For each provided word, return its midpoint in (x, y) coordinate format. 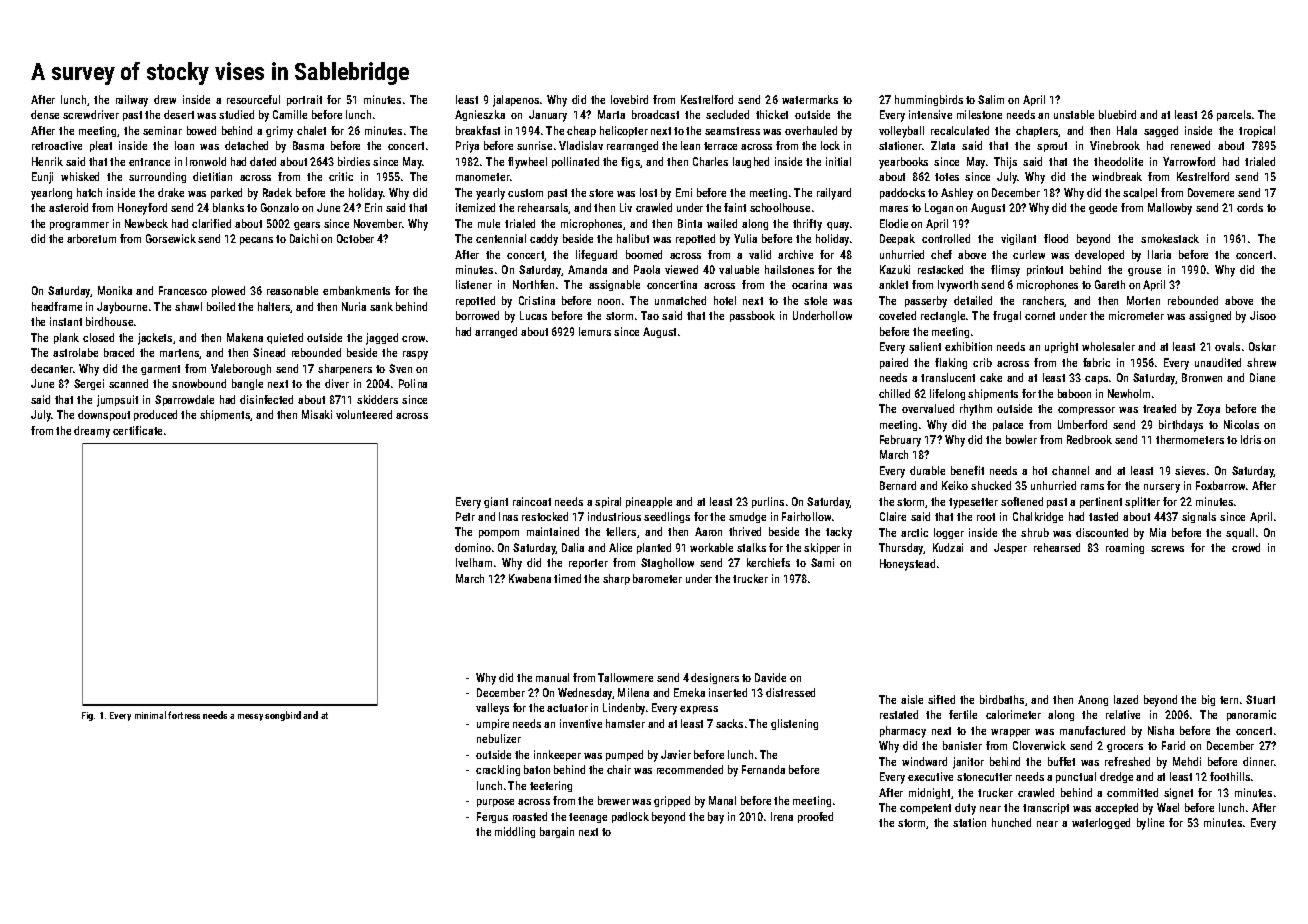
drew (165, 99)
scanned (128, 383)
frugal (1007, 316)
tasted (1103, 516)
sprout (1052, 147)
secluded (727, 114)
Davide (770, 677)
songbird (283, 716)
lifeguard (596, 255)
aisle (912, 699)
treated (1159, 408)
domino (473, 547)
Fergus (492, 817)
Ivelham (474, 562)
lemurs (595, 331)
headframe (57, 306)
